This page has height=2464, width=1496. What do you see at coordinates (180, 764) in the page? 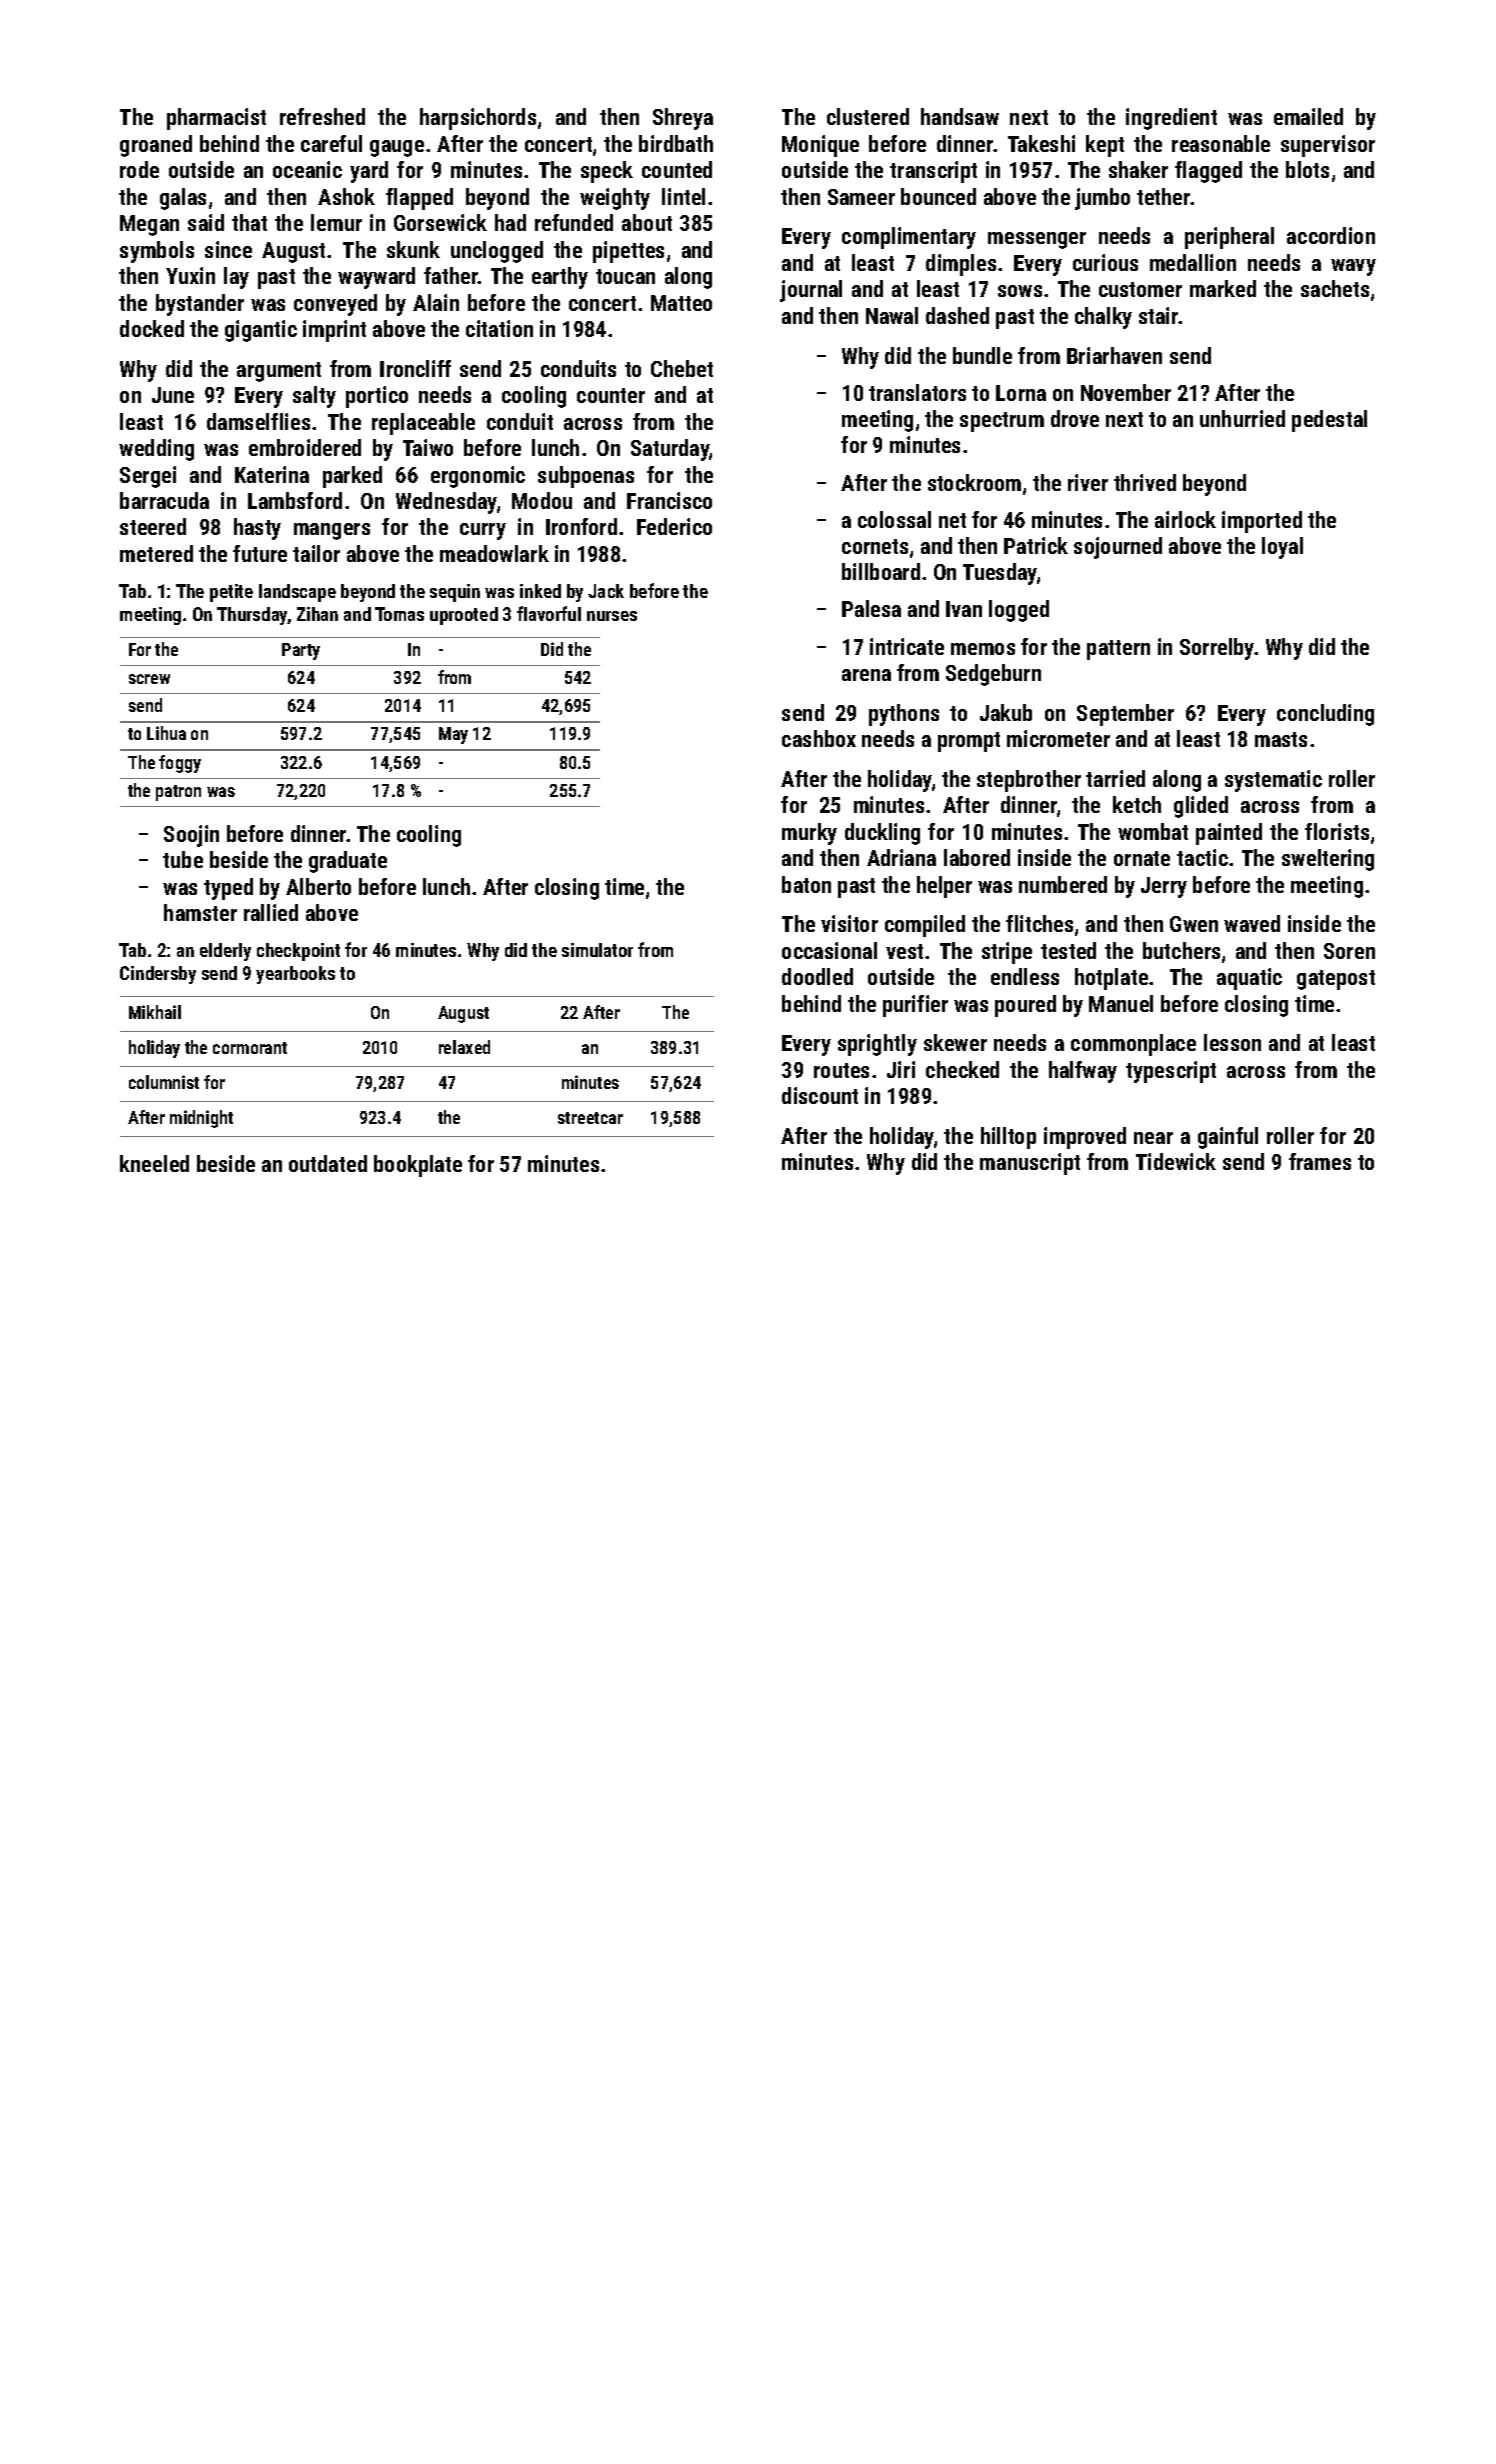
I see `foggy` at bounding box center [180, 764].
